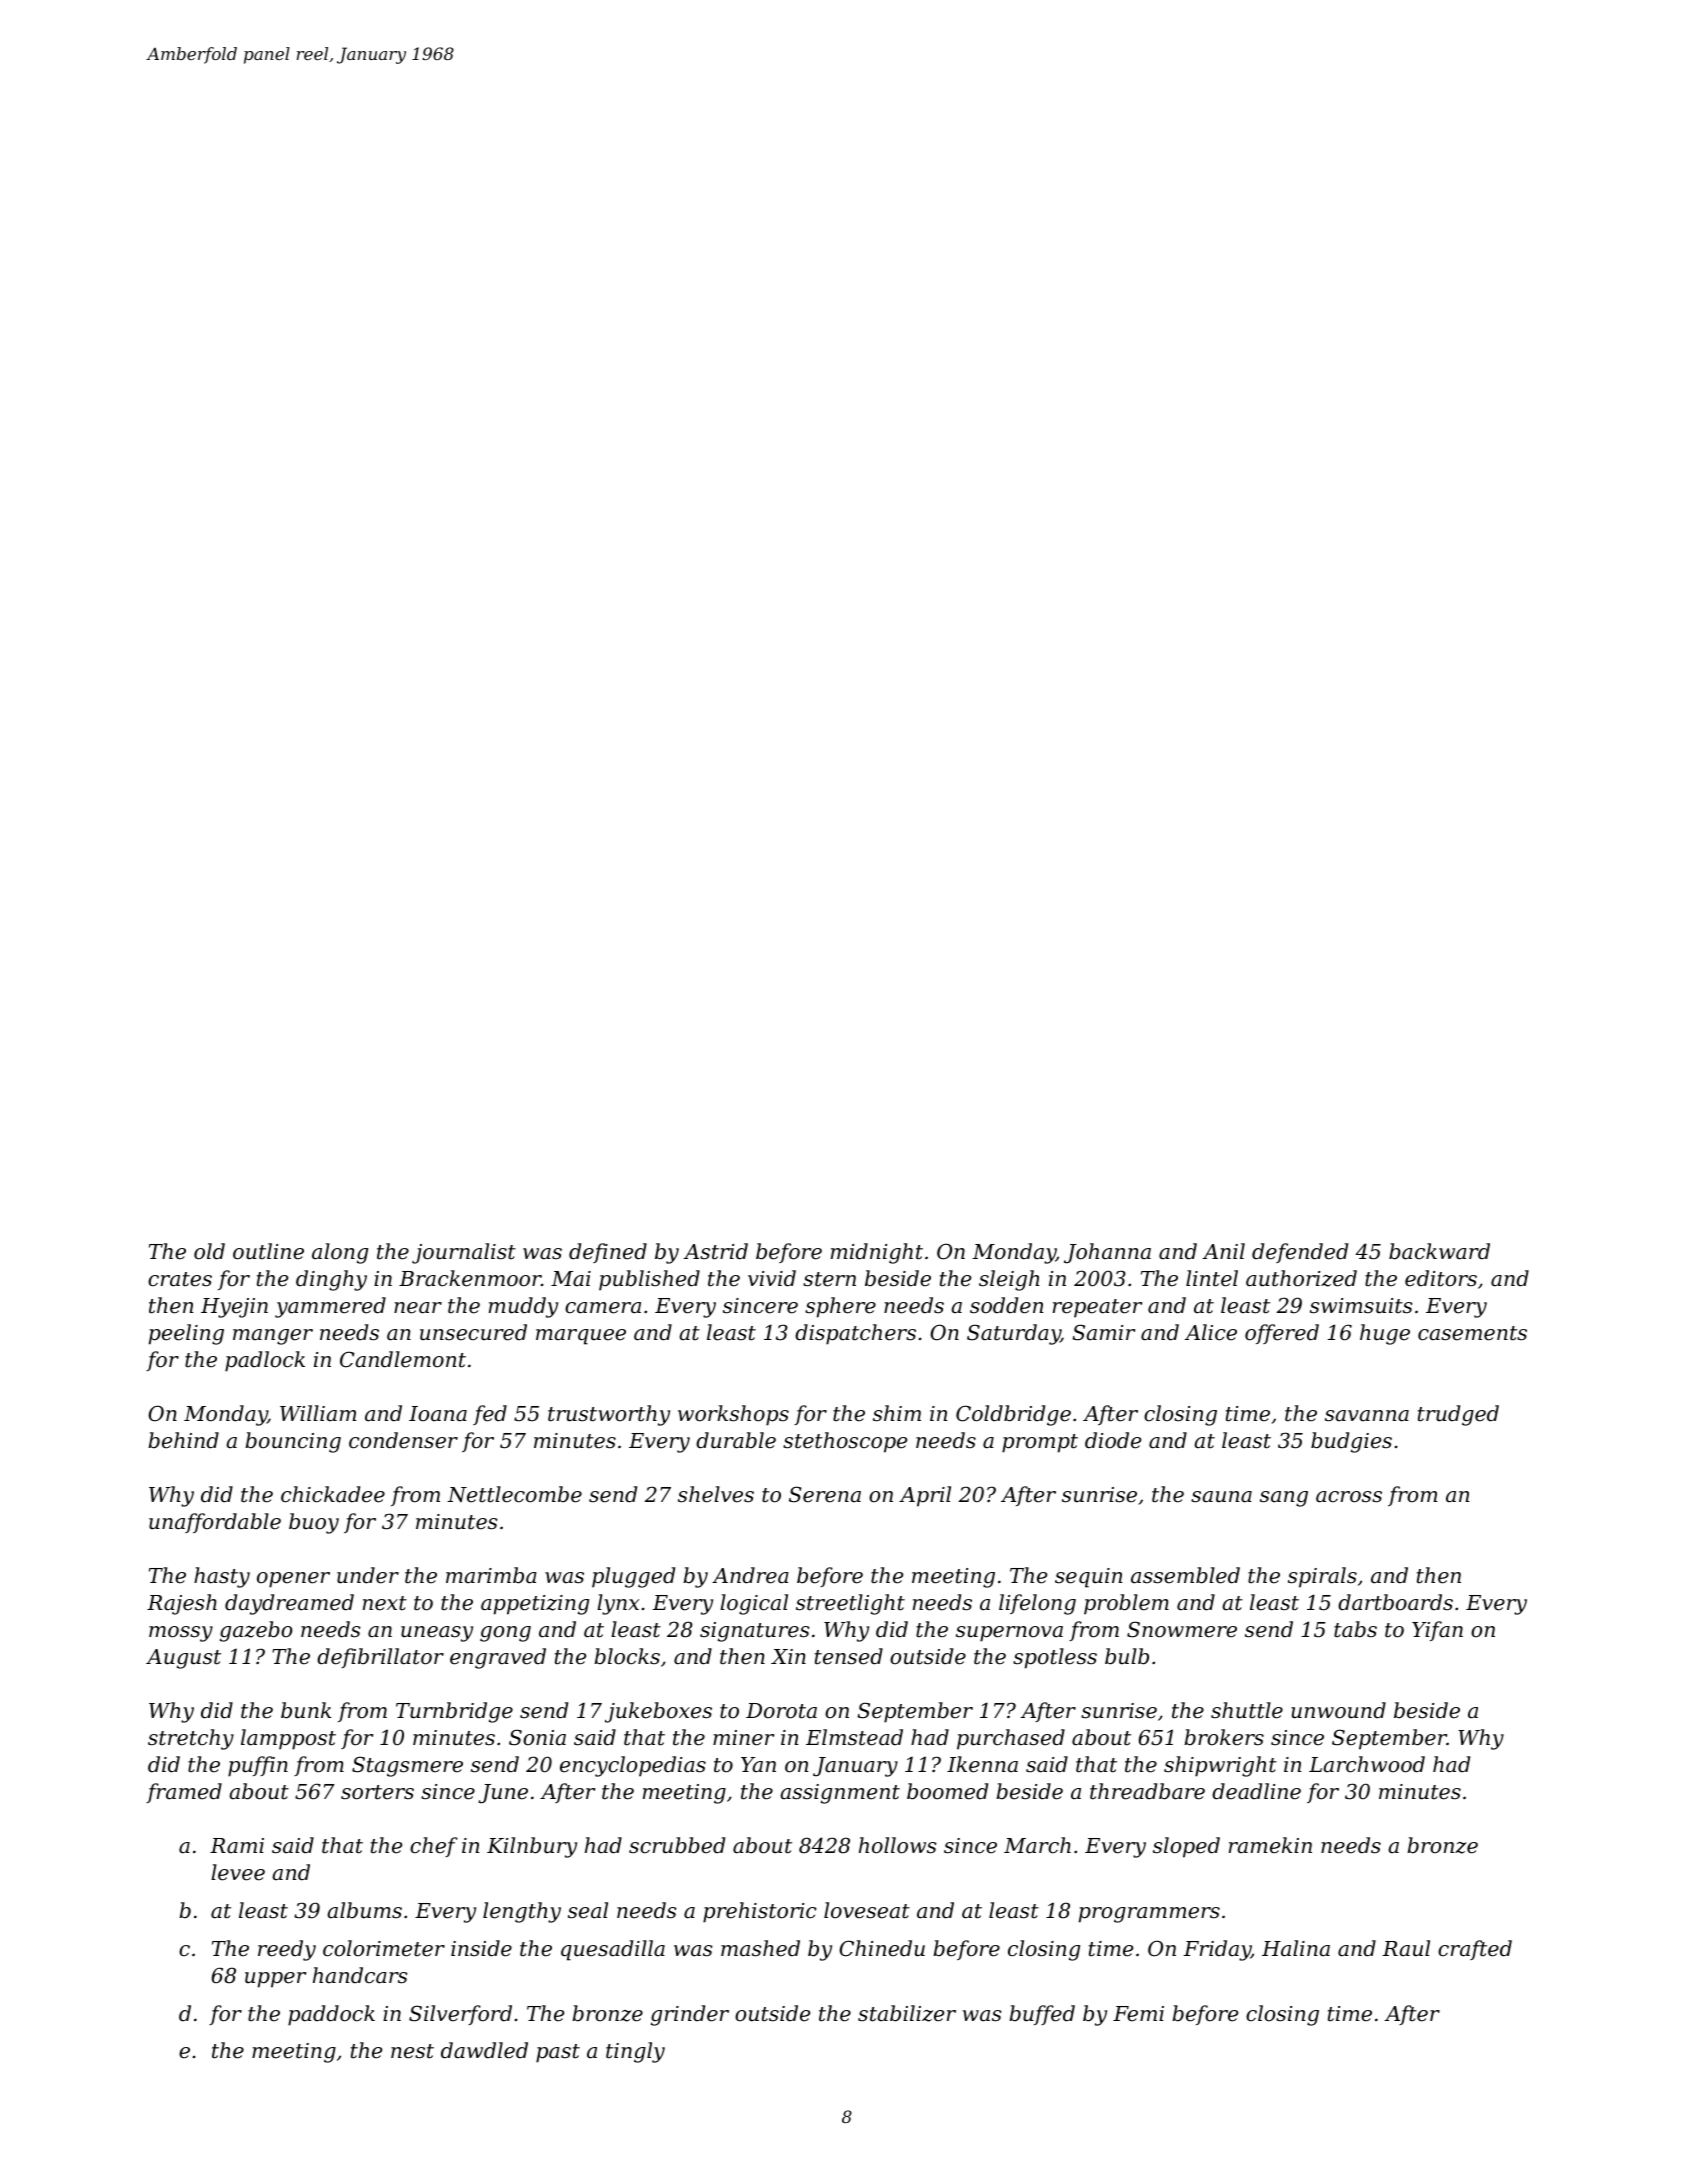  I want to click on daydreamed, so click(289, 1604).
